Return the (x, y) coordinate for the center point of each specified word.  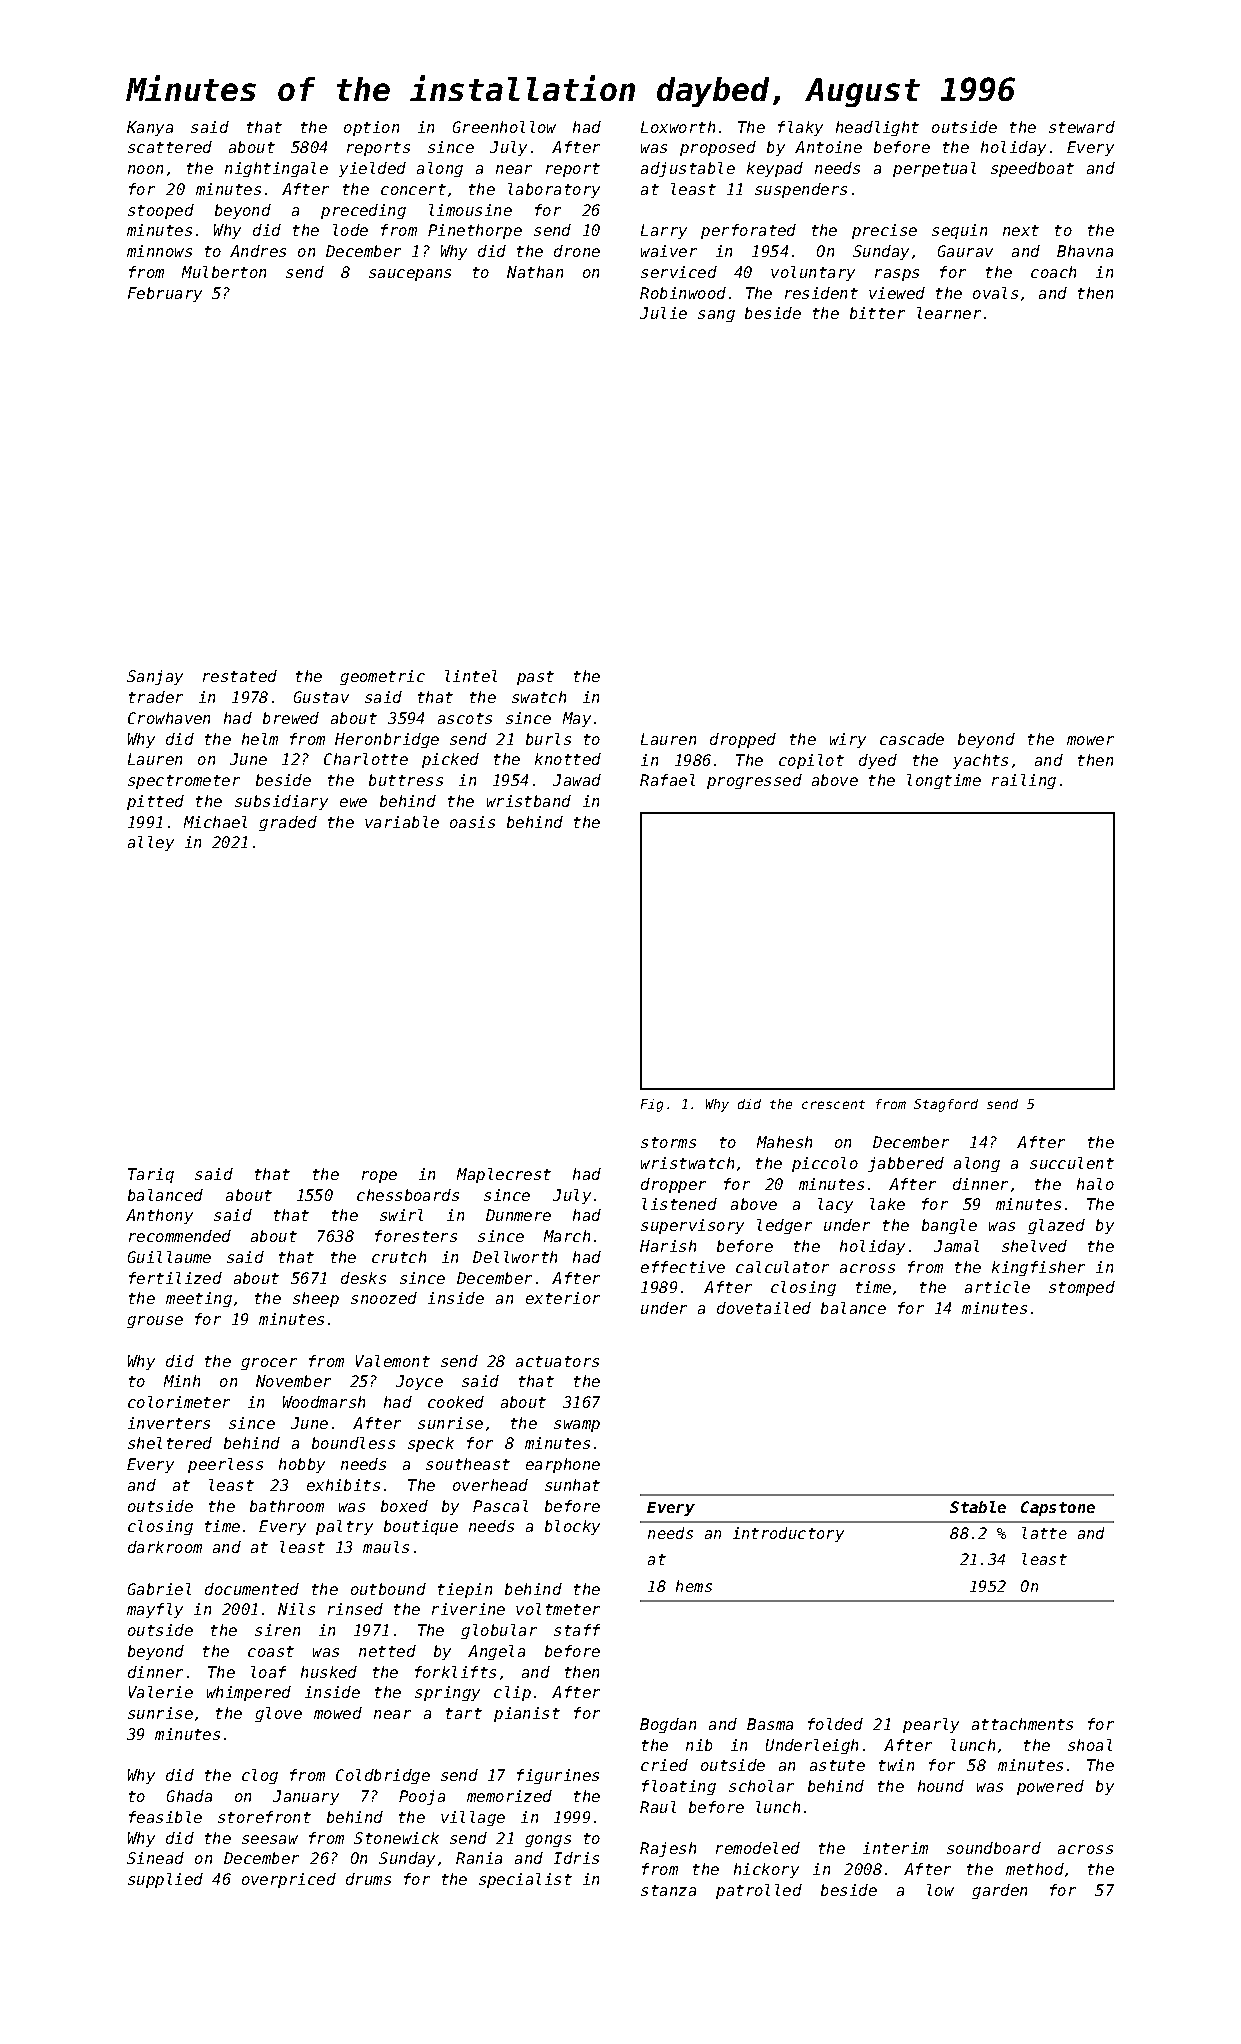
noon (145, 169)
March (567, 1236)
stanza (668, 1890)
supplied (165, 1880)
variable (402, 822)
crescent (833, 1104)
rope (379, 1177)
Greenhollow (504, 127)
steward (1082, 127)
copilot (811, 761)
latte (1044, 1533)
